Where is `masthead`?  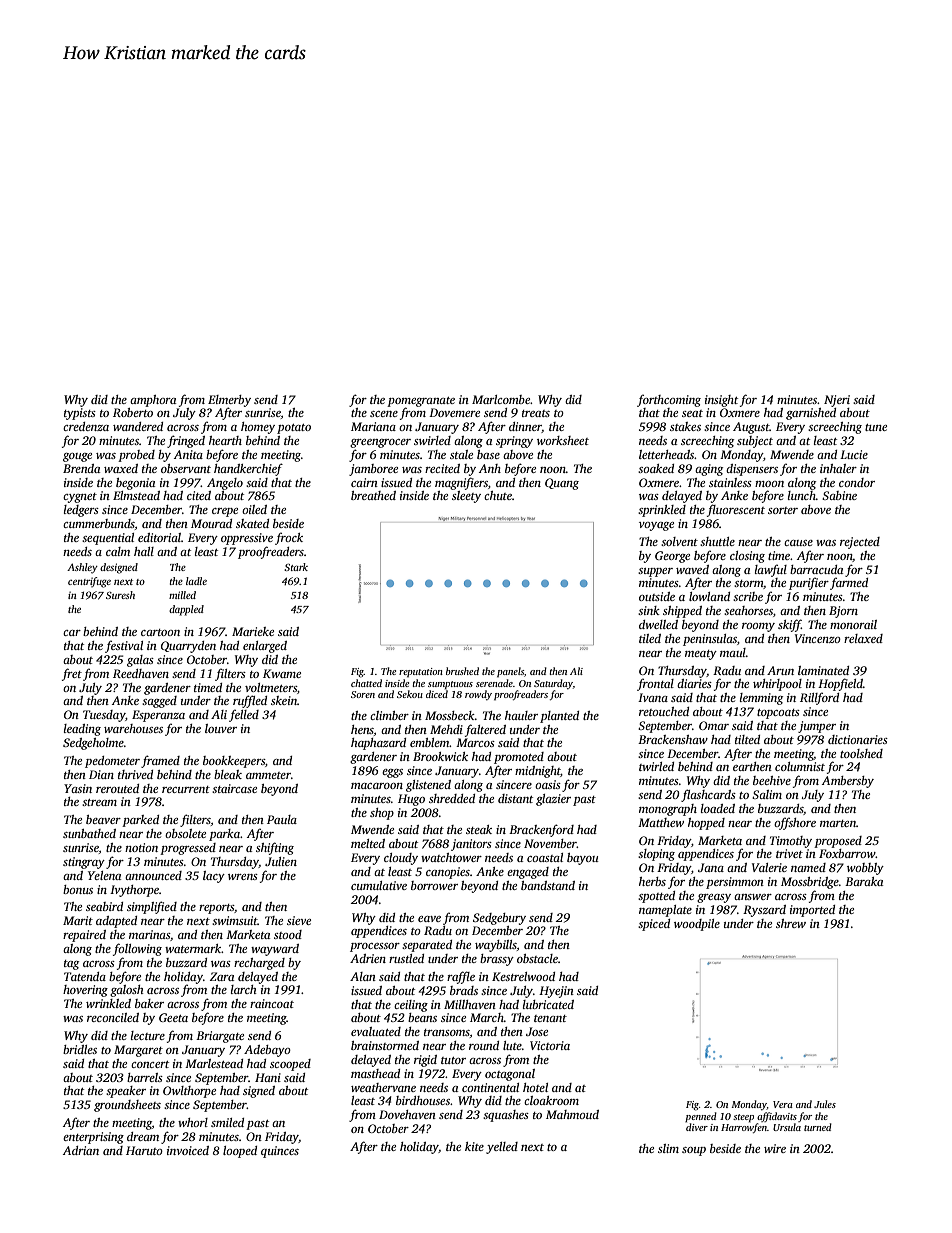
masthead is located at coordinates (375, 1073).
